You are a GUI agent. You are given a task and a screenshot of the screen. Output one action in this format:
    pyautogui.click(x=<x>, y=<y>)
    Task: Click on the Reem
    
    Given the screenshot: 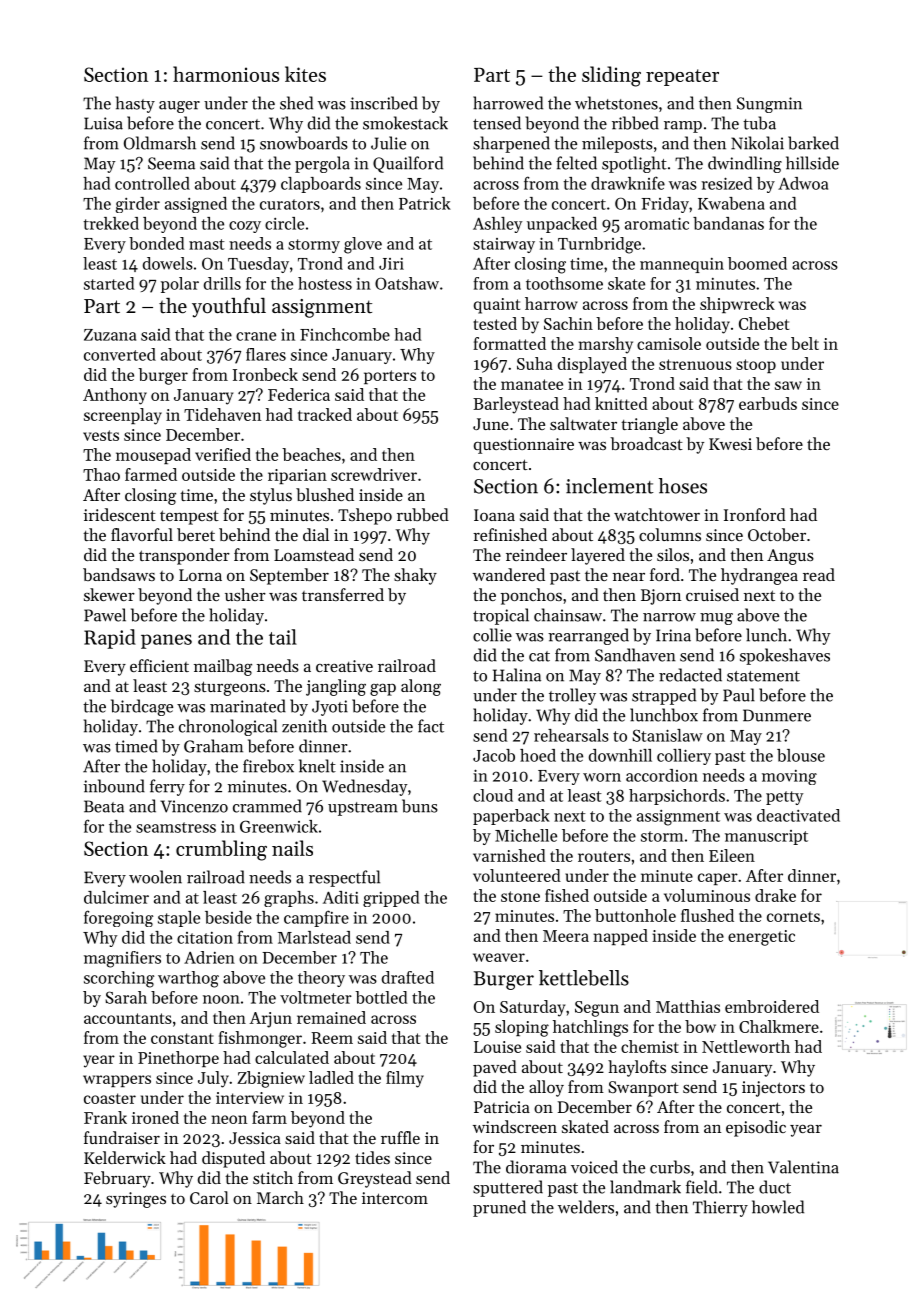 What is the action you would take?
    pyautogui.click(x=332, y=1038)
